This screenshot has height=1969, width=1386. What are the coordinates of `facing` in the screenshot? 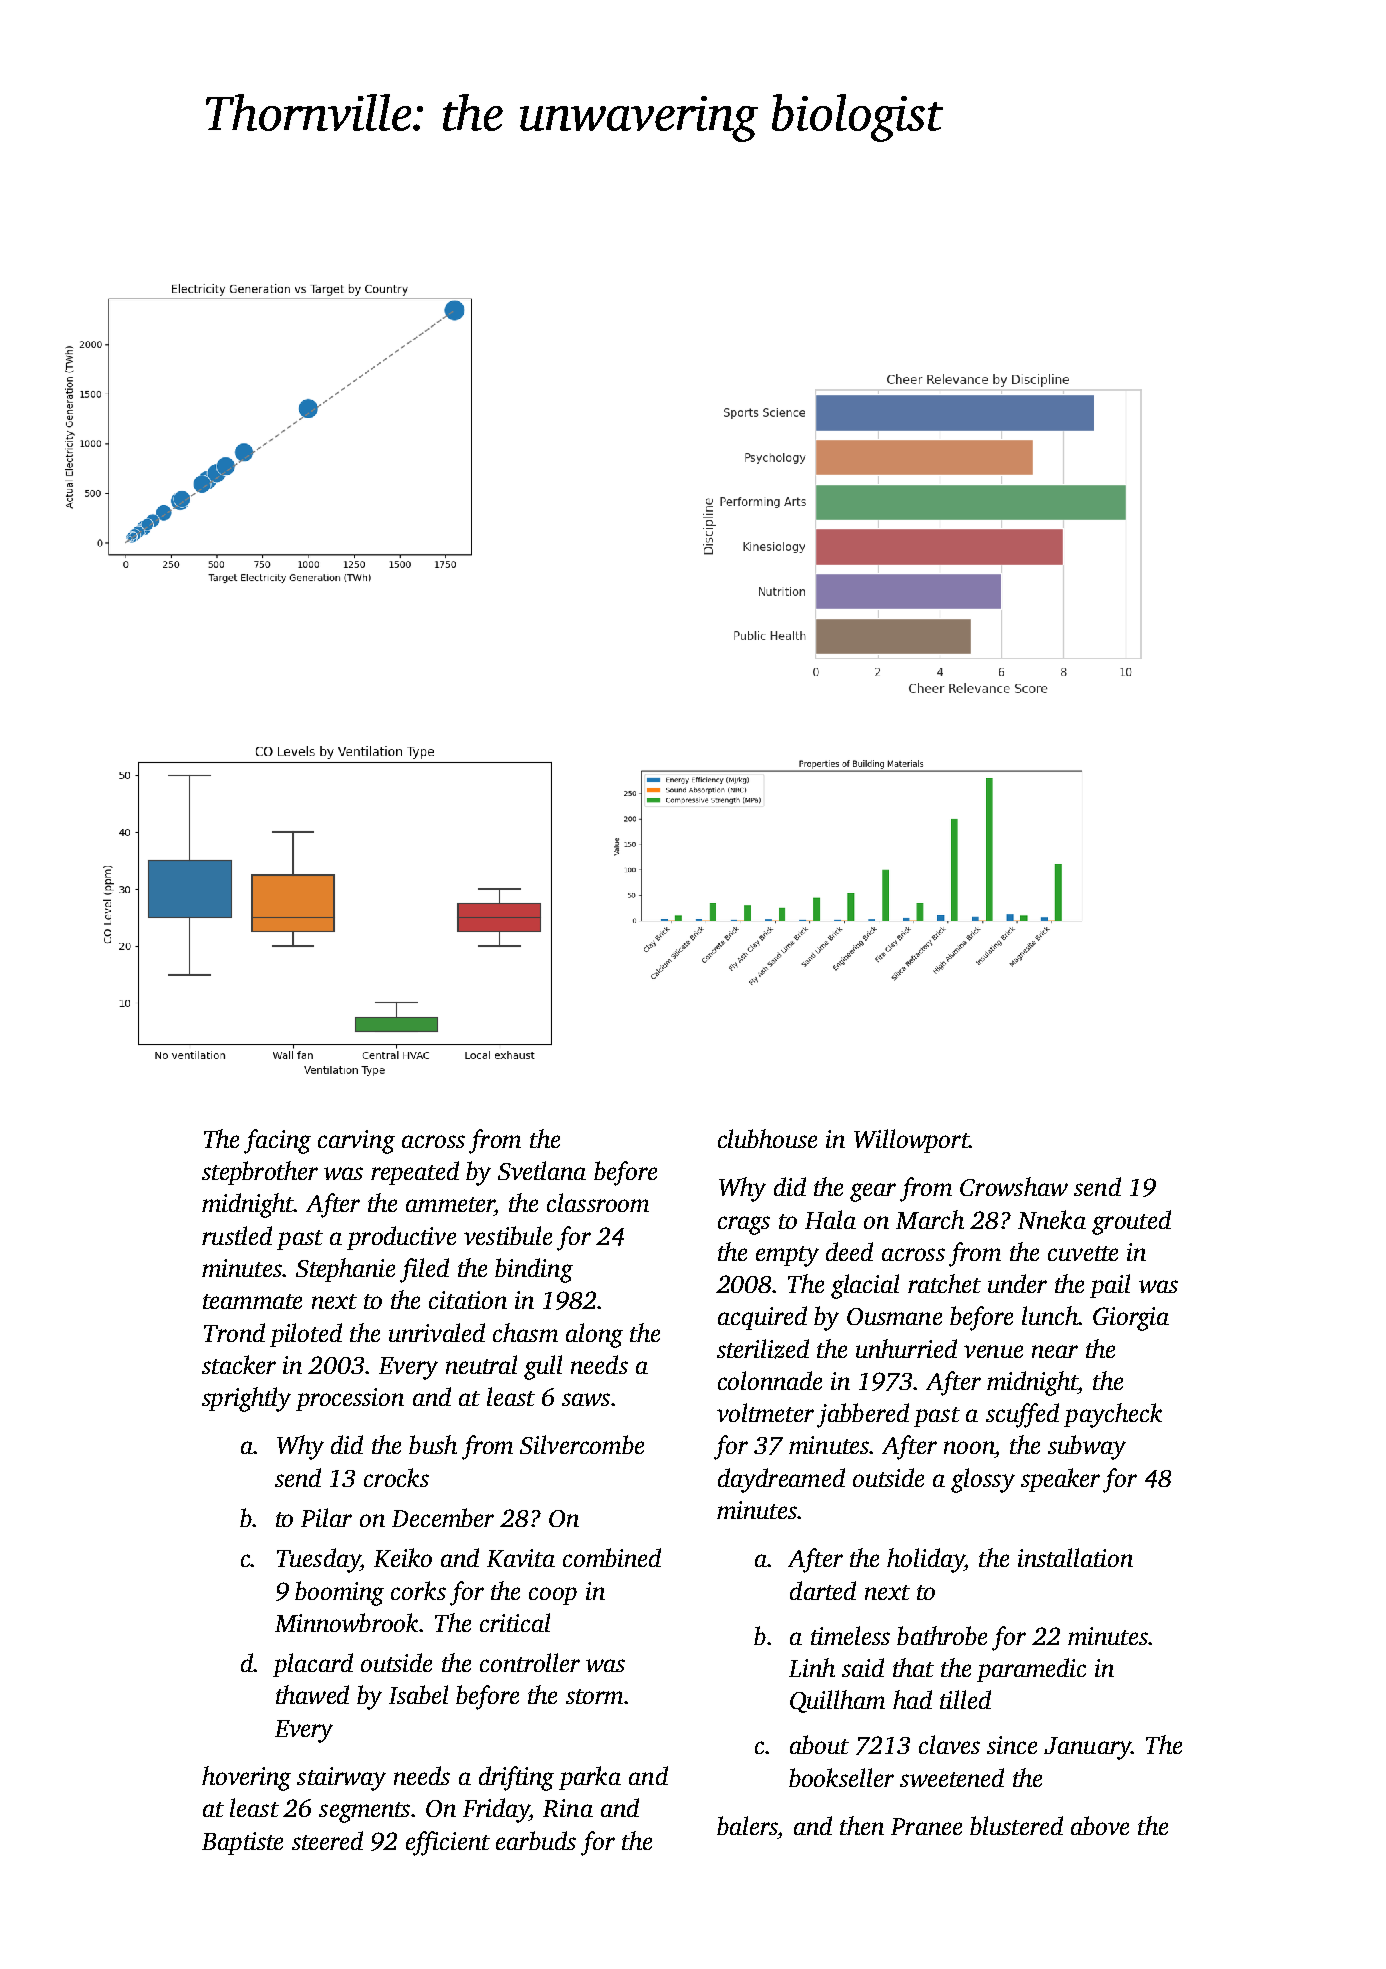 It's located at (277, 1141).
